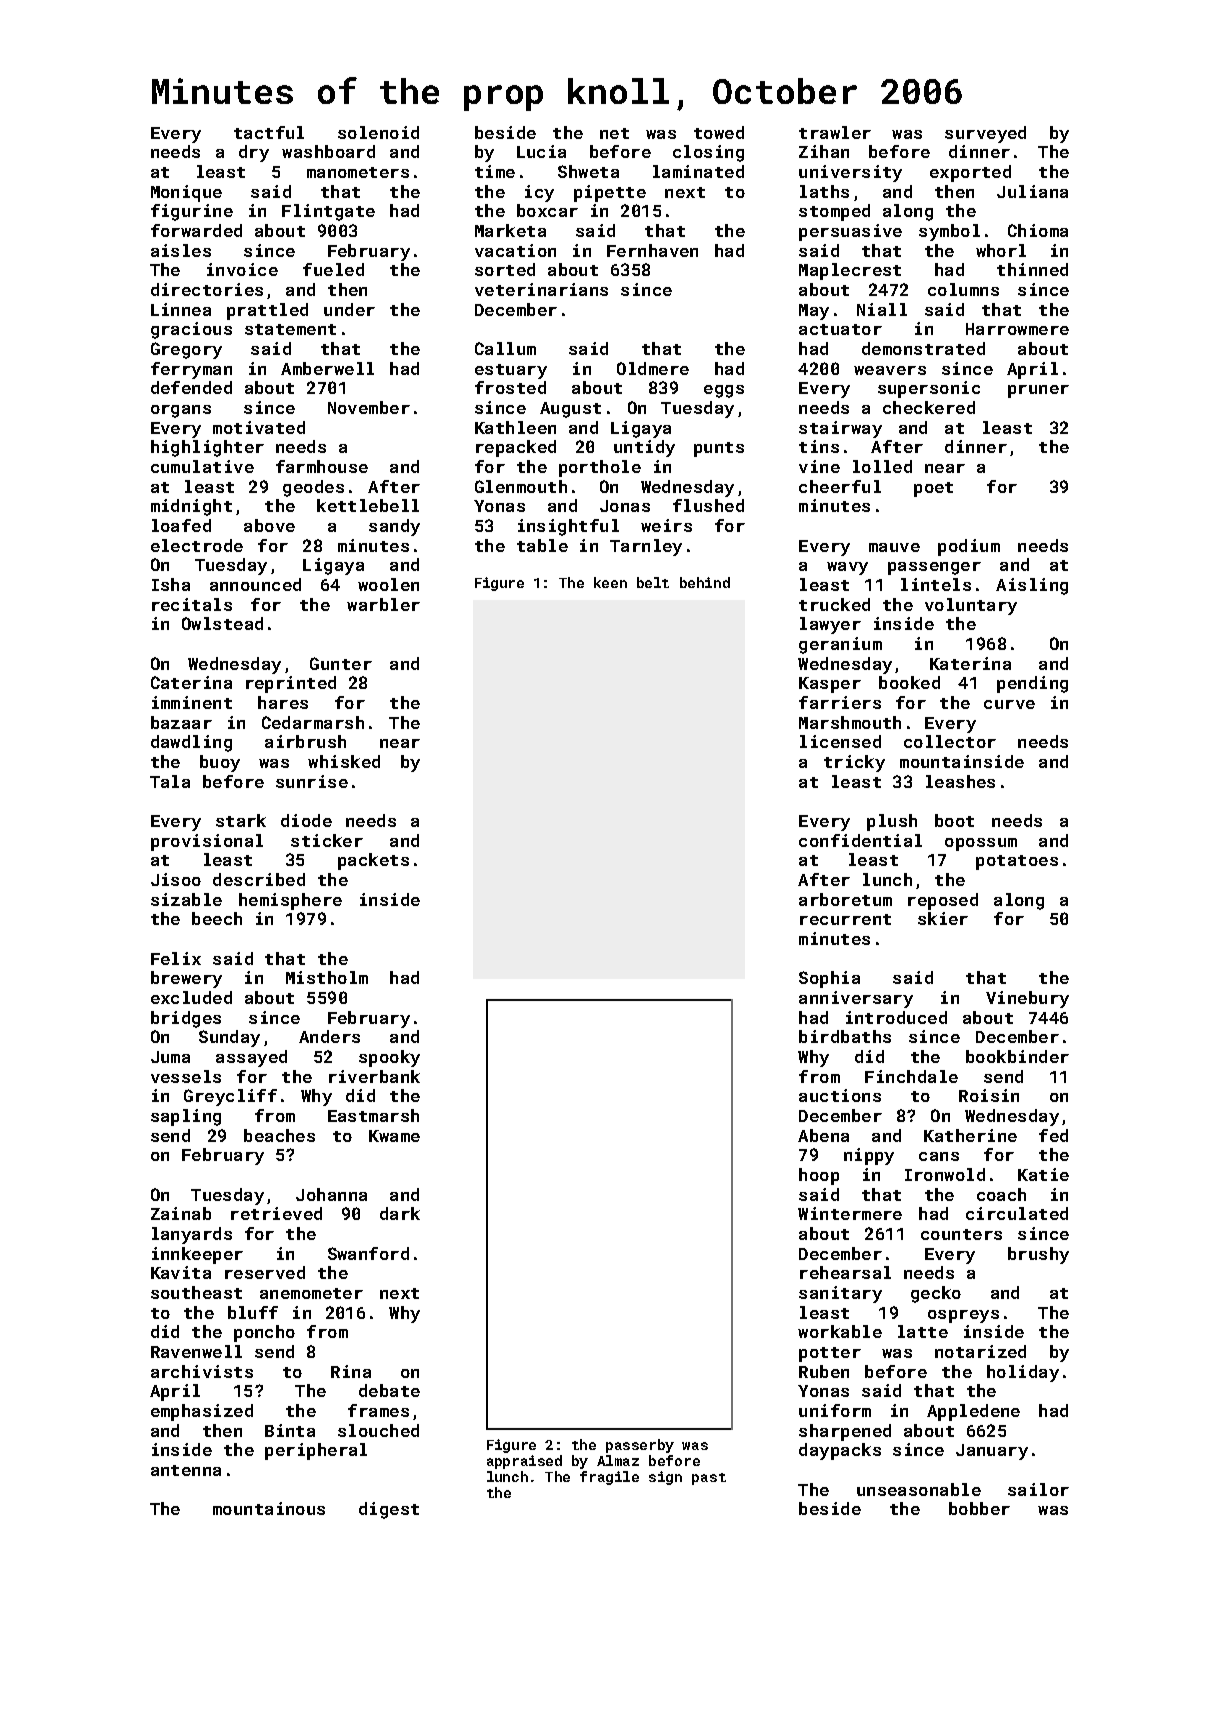 This page has width=1219, height=1724. What do you see at coordinates (985, 134) in the page?
I see `surveyed` at bounding box center [985, 134].
